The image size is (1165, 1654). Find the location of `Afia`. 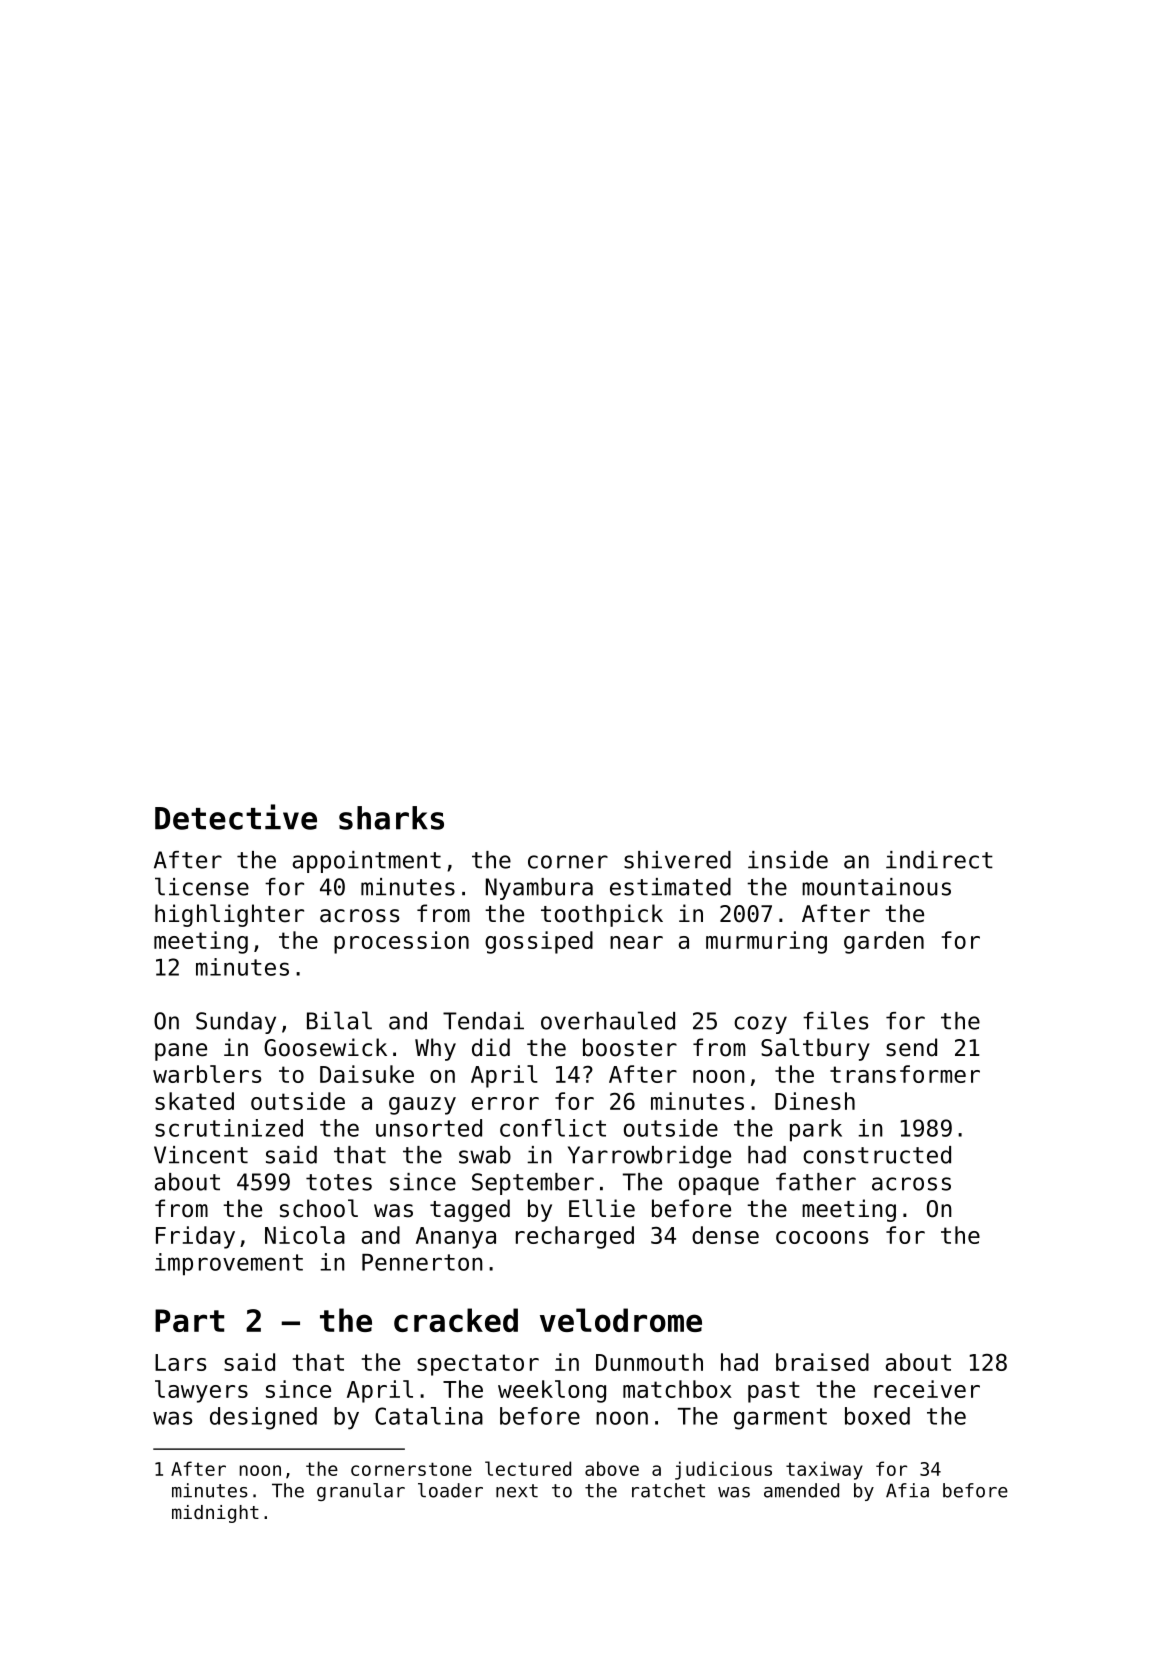

Afia is located at coordinates (907, 1490).
